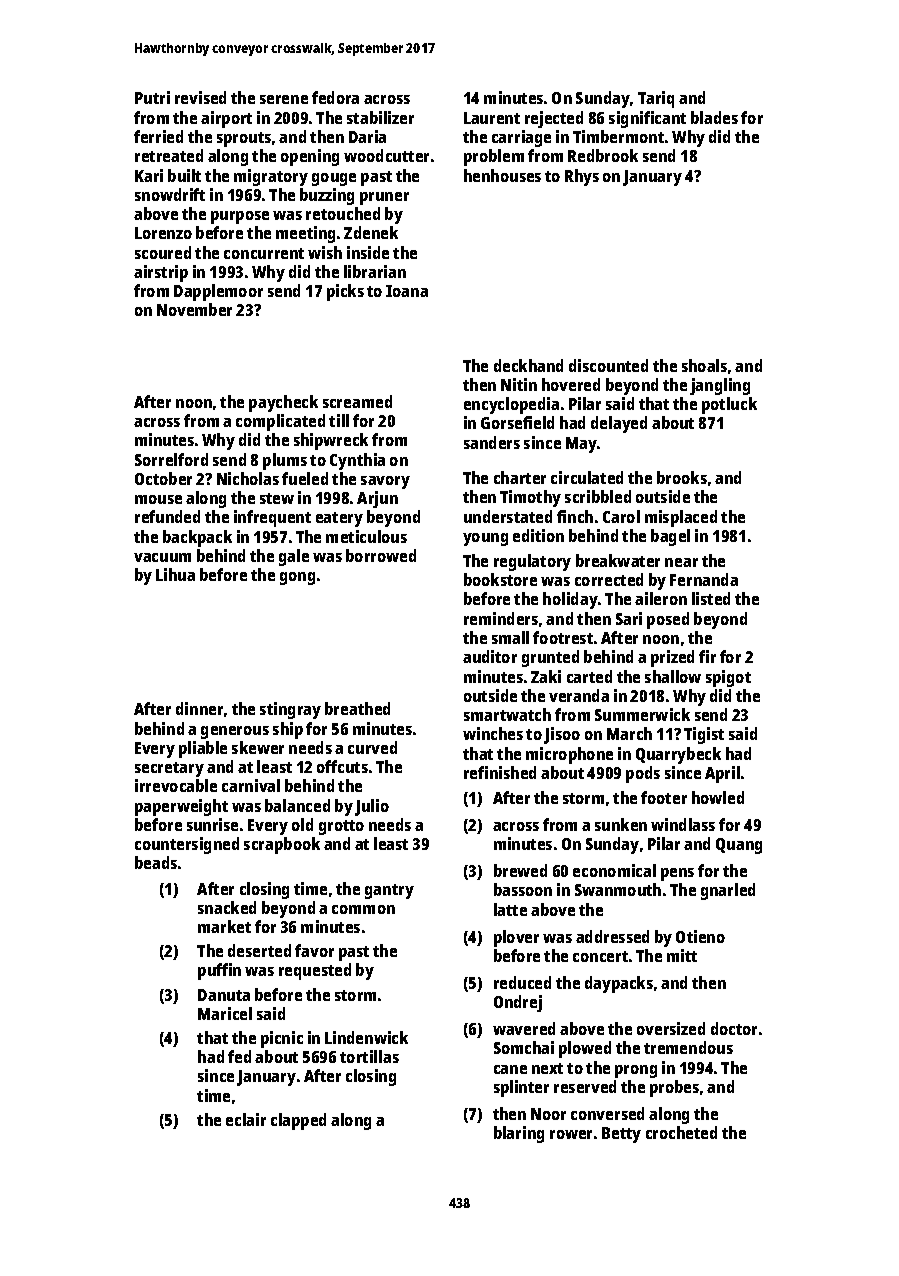 This screenshot has width=899, height=1276. What do you see at coordinates (682, 477) in the screenshot?
I see `brooks` at bounding box center [682, 477].
